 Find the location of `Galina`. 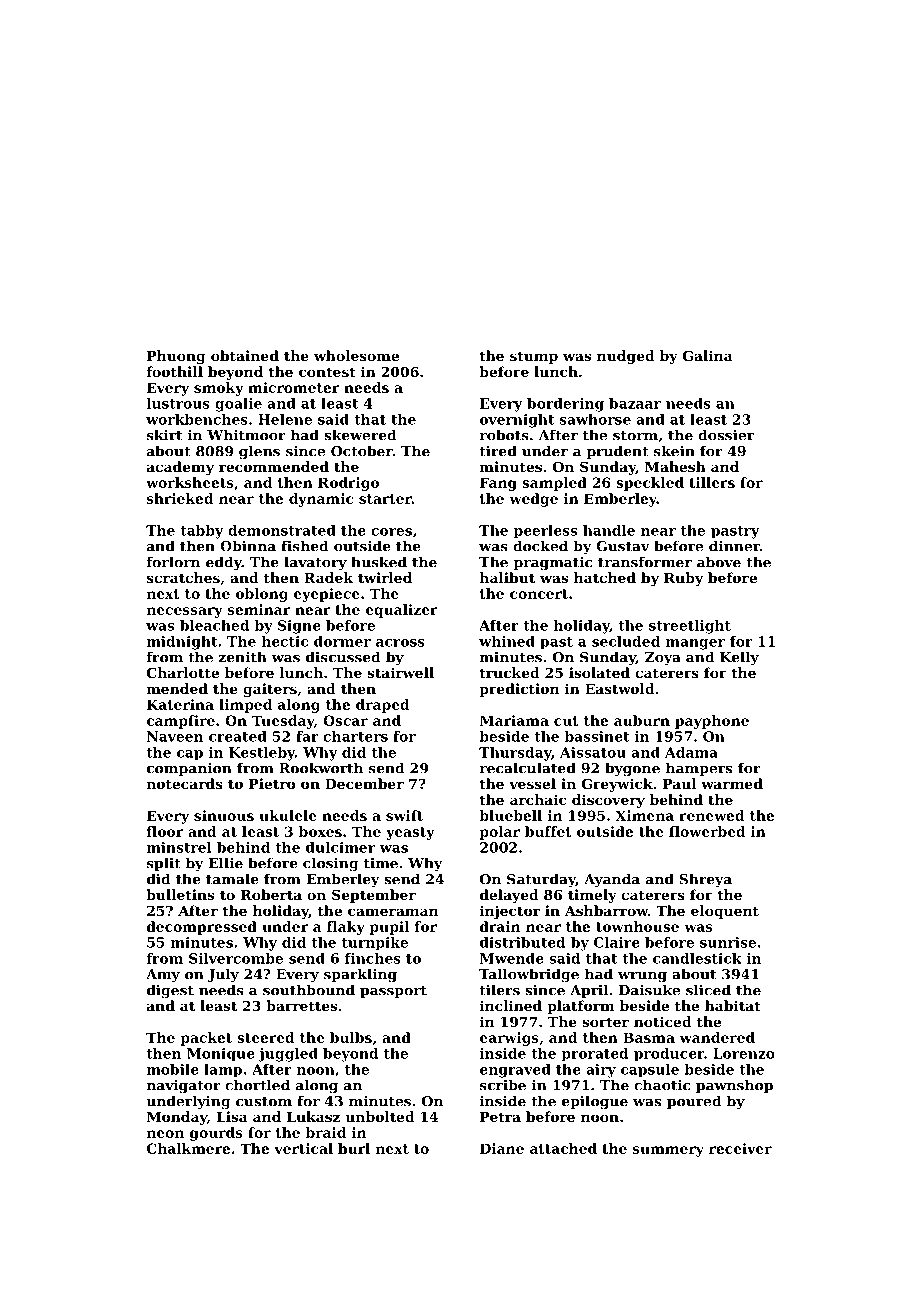

Galina is located at coordinates (708, 355).
